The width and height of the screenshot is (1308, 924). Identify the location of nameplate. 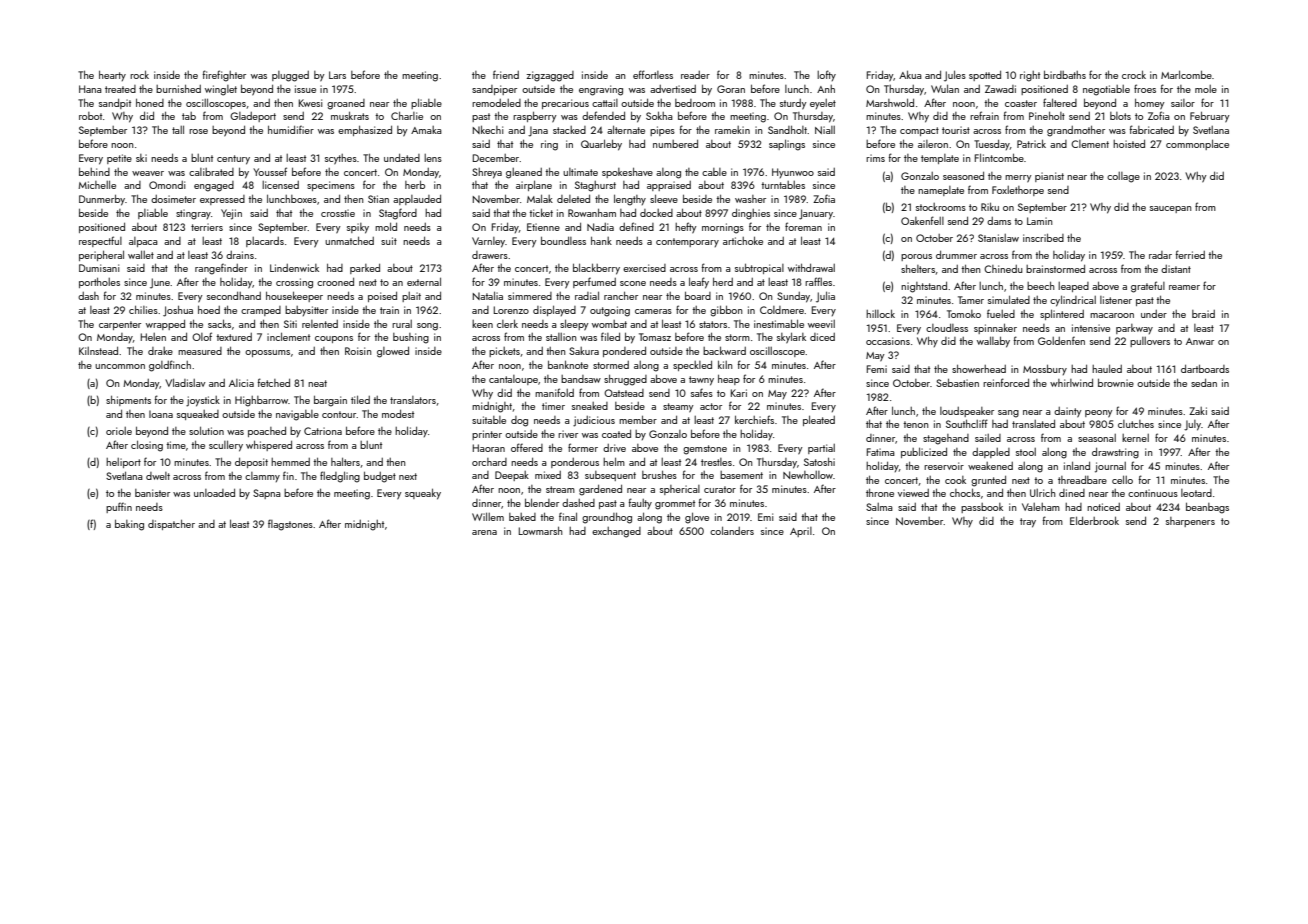
(941, 191).
